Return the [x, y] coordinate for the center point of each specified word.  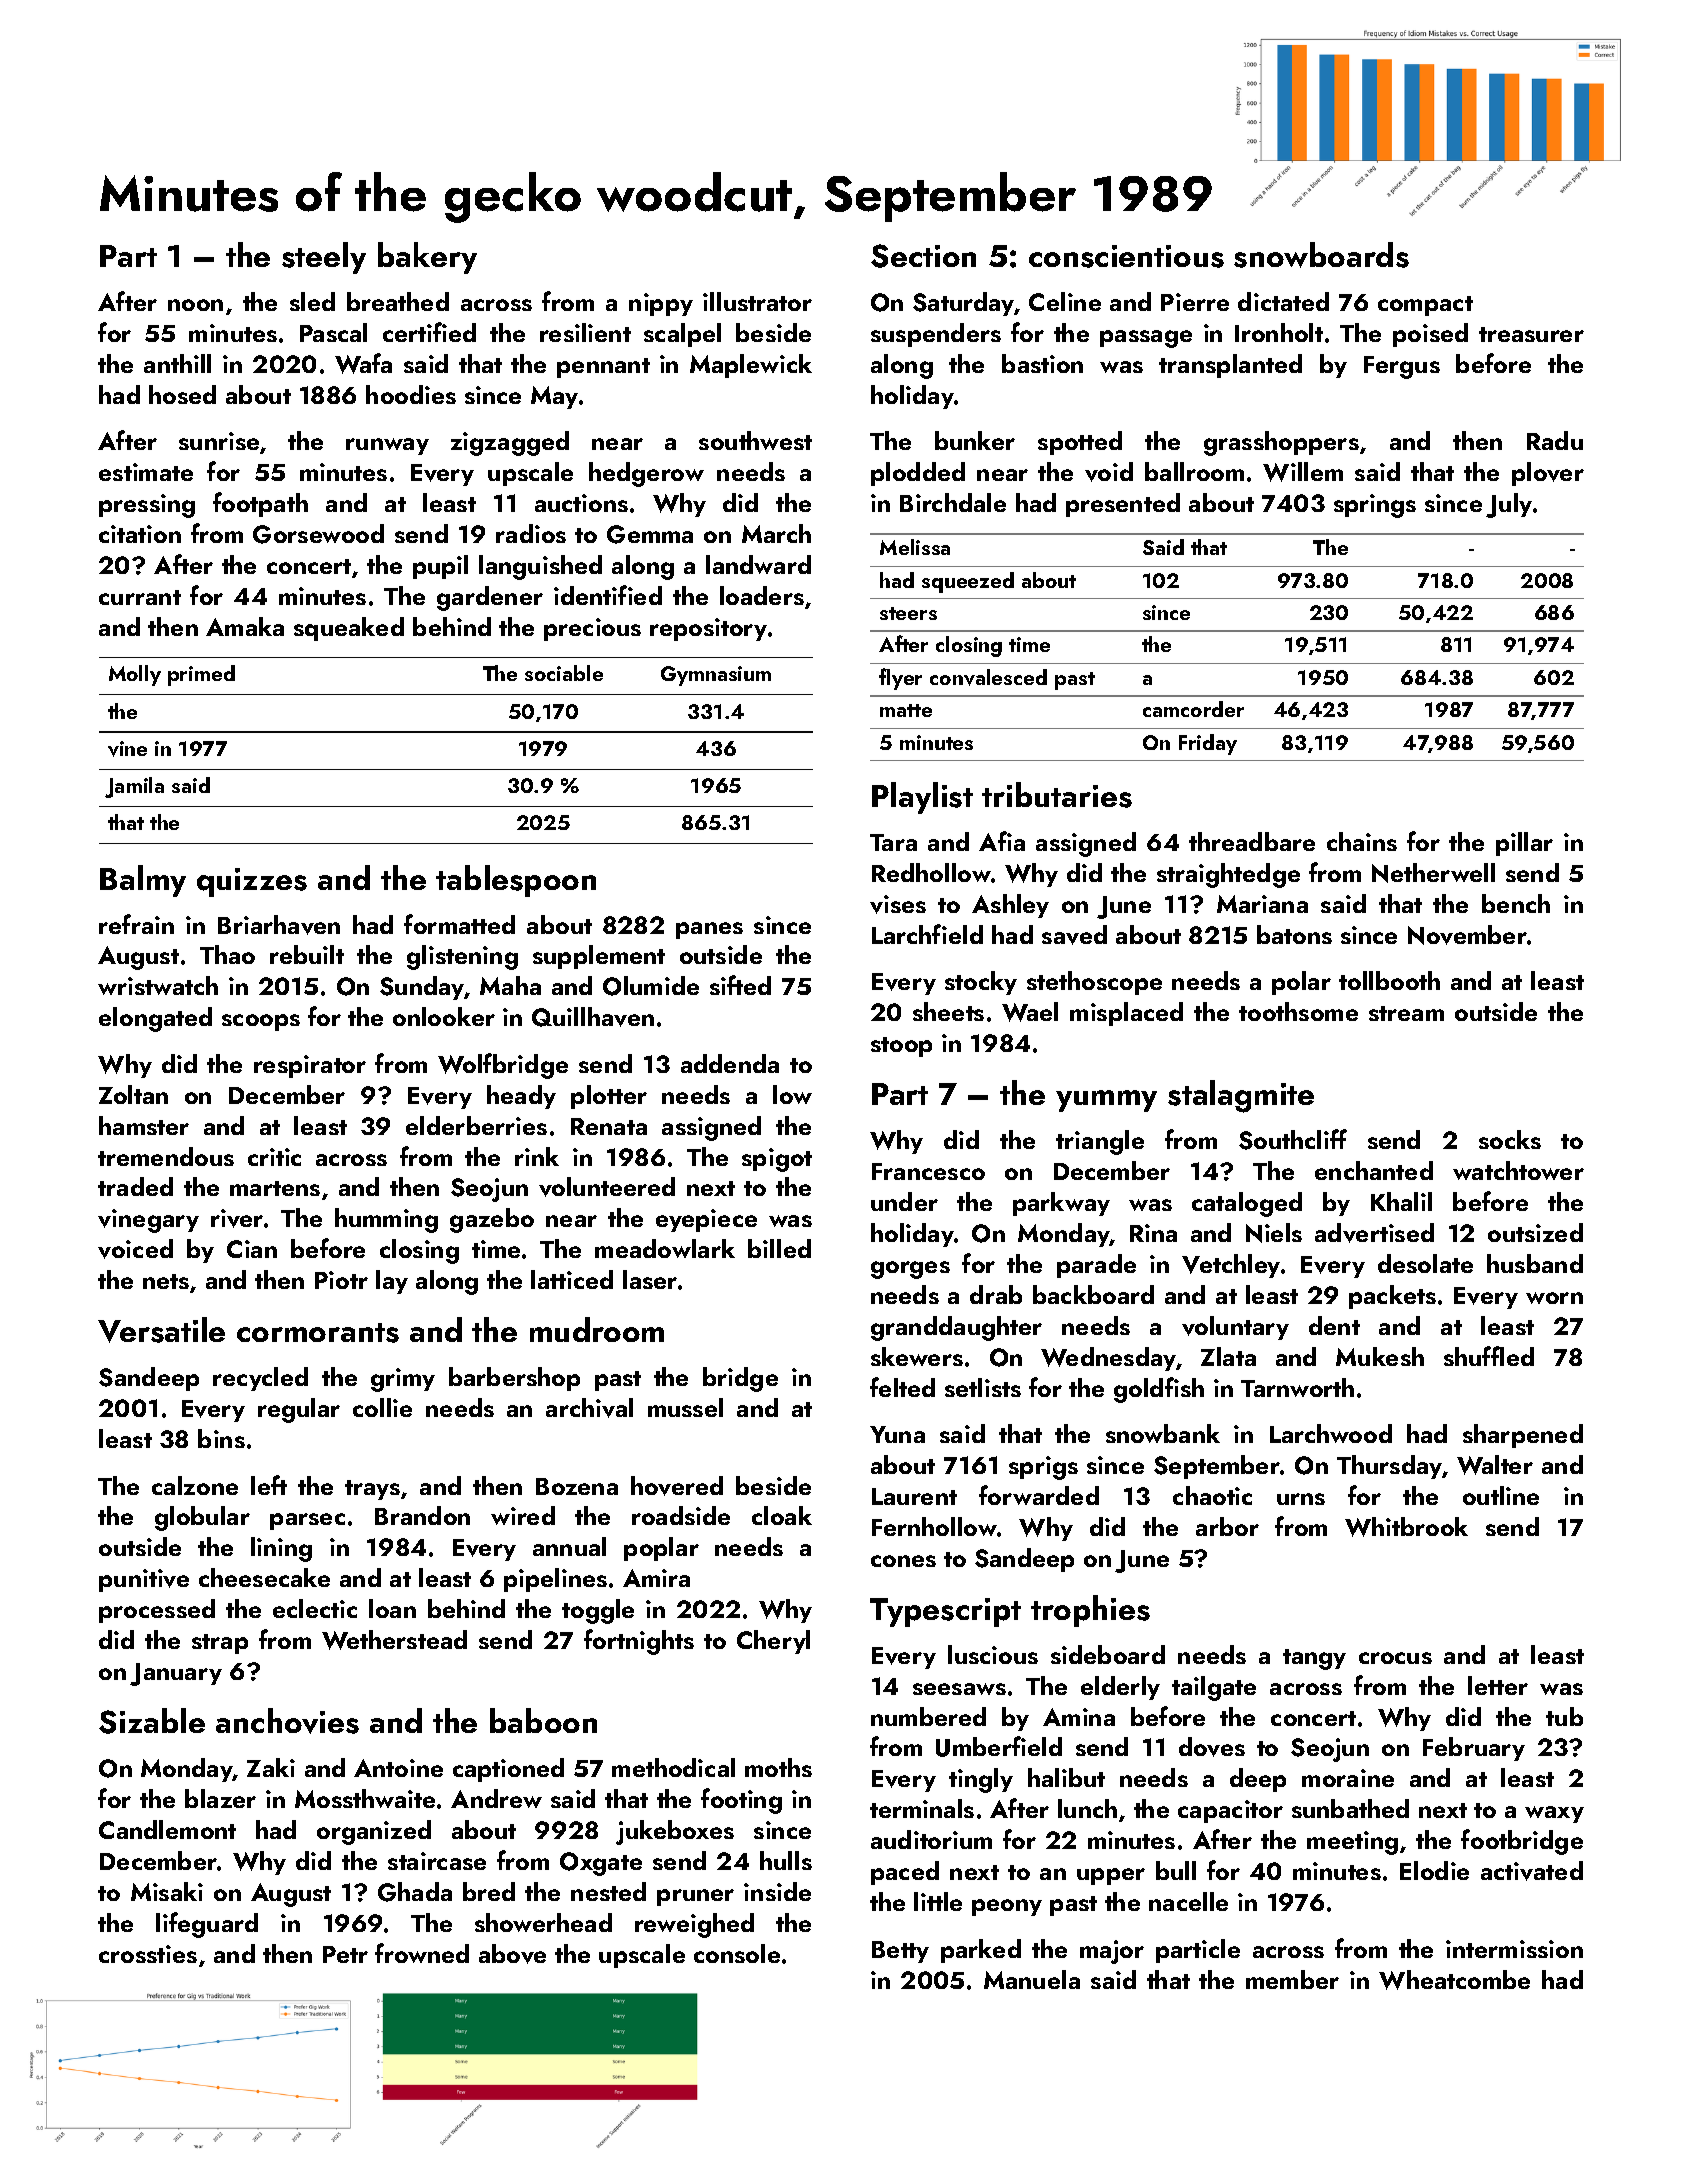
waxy [1554, 1814]
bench [1516, 903]
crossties [148, 1954]
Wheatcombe [1454, 1980]
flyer [900, 679]
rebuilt [307, 954]
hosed [182, 394]
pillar [1524, 844]
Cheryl [773, 1642]
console [737, 1953]
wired [523, 1515]
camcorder [1193, 709]
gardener [490, 598]
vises [898, 904]
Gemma [650, 534]
